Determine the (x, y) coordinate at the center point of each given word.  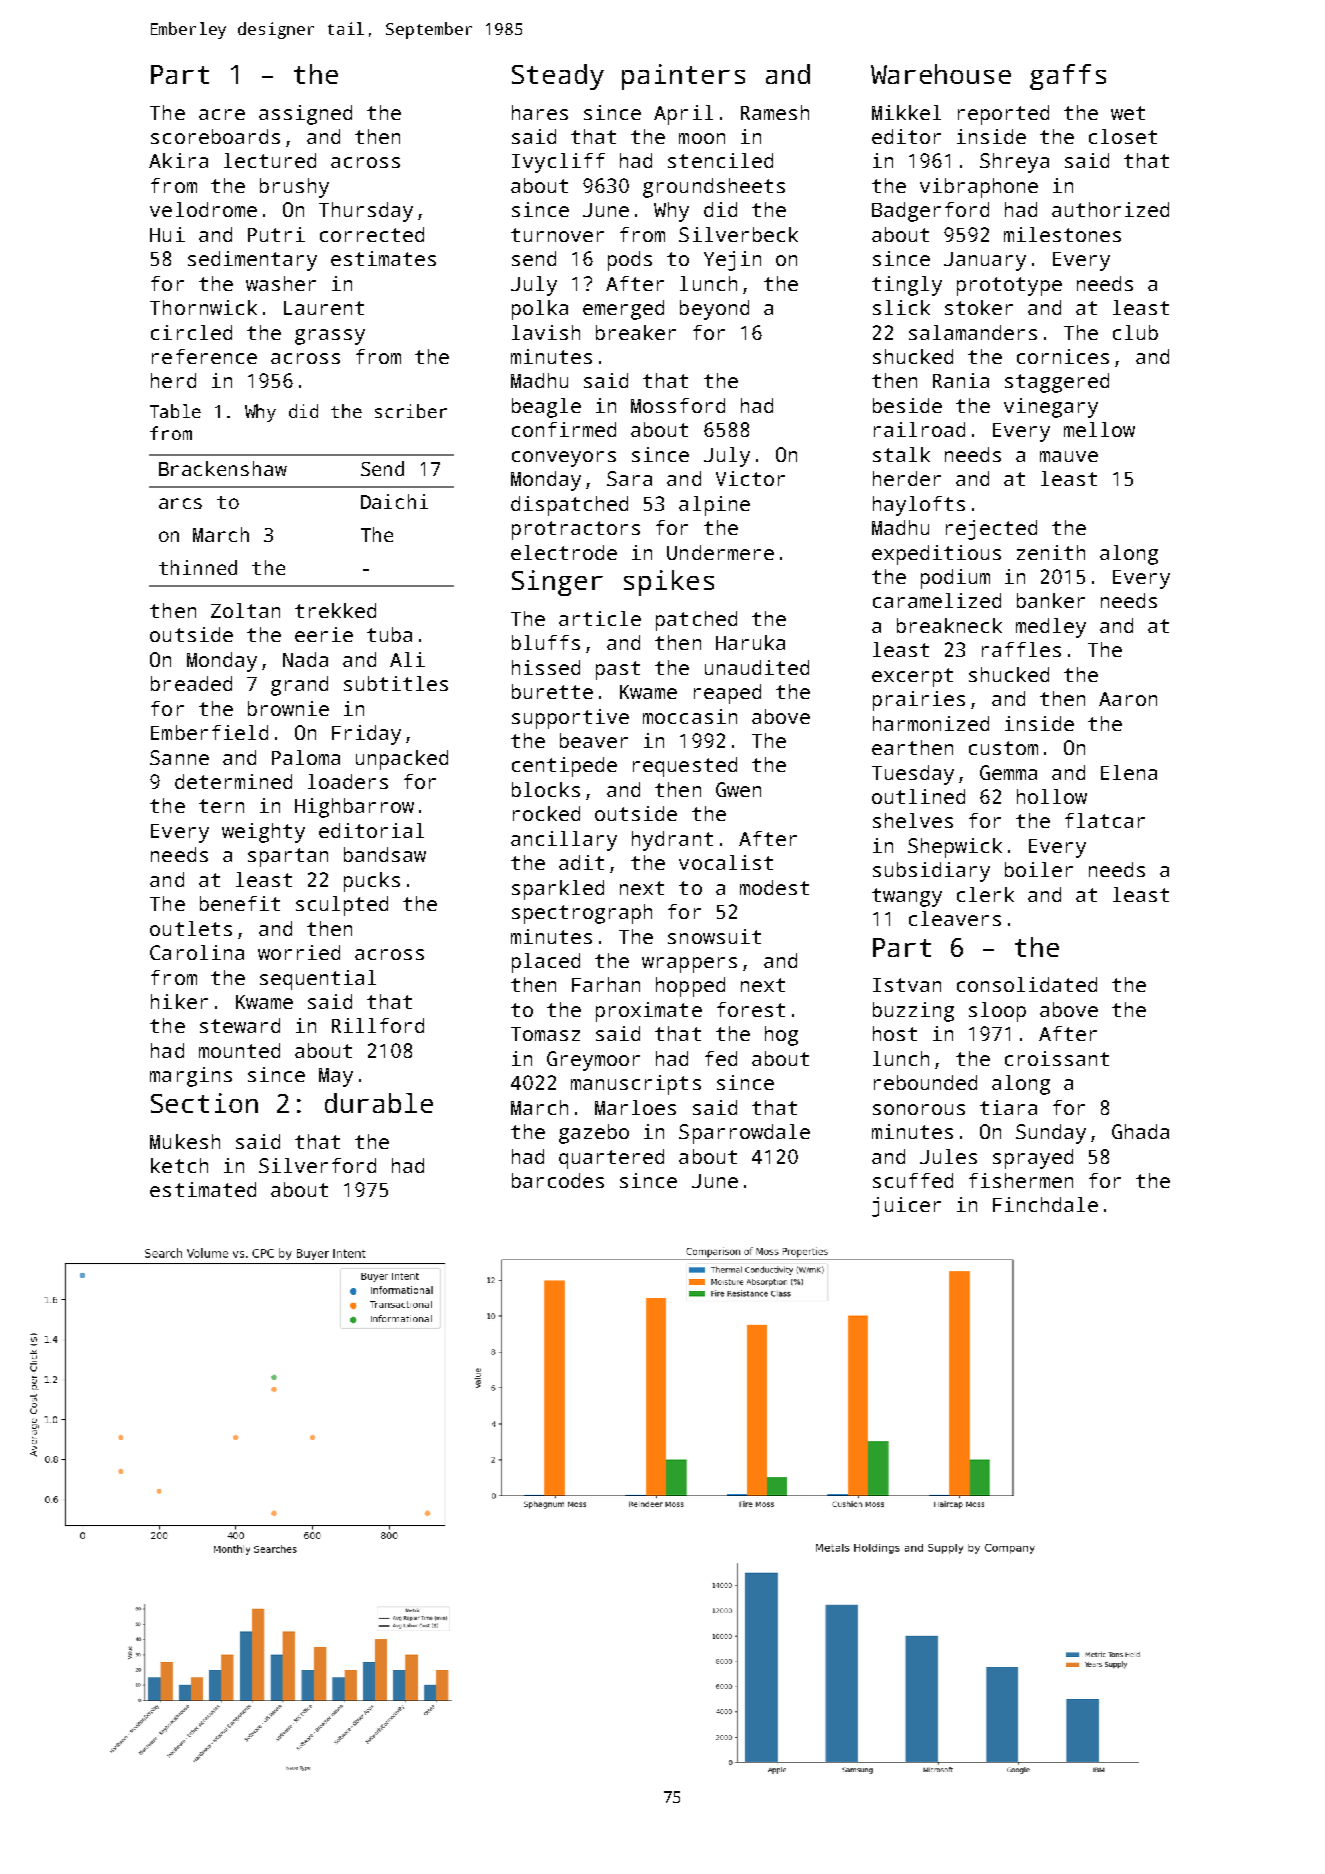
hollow (1052, 796)
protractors (576, 530)
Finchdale (1045, 1204)
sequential (318, 980)
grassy (330, 337)
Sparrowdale (744, 1134)
